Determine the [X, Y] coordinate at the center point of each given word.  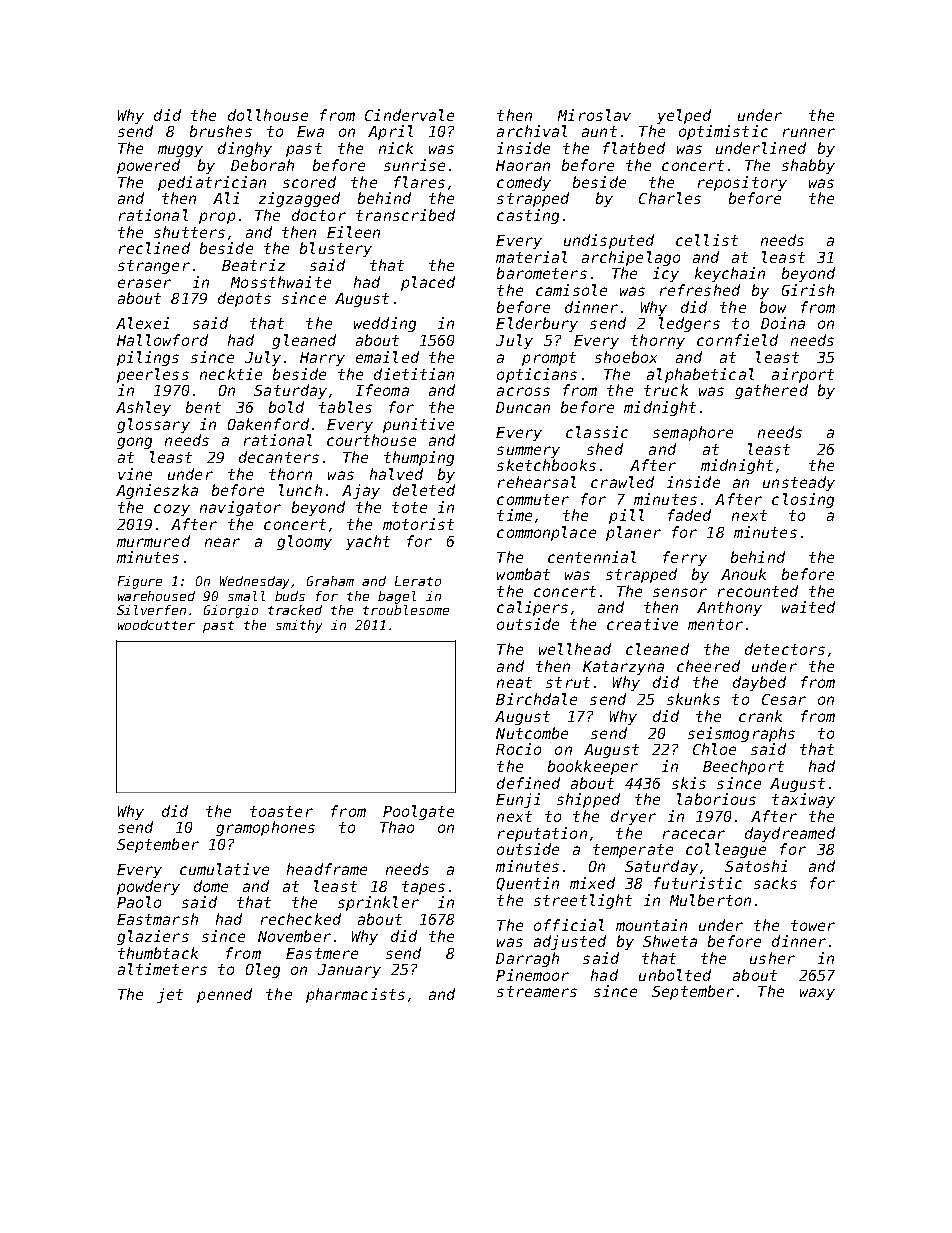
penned [224, 995]
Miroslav [594, 115]
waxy [817, 994]
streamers [537, 991]
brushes [221, 131]
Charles [670, 198]
